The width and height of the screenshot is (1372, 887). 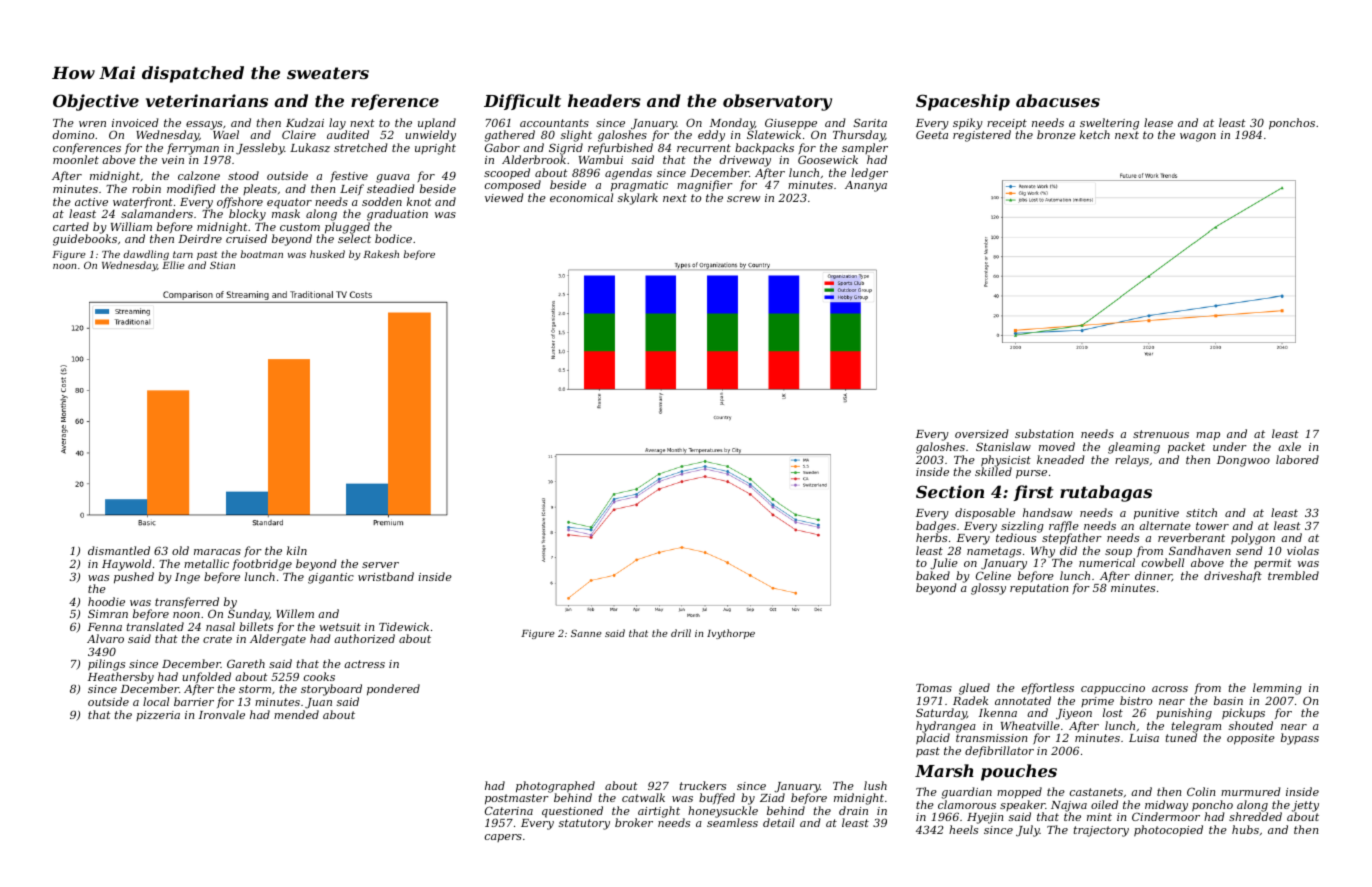 I want to click on hubs, so click(x=1245, y=829).
